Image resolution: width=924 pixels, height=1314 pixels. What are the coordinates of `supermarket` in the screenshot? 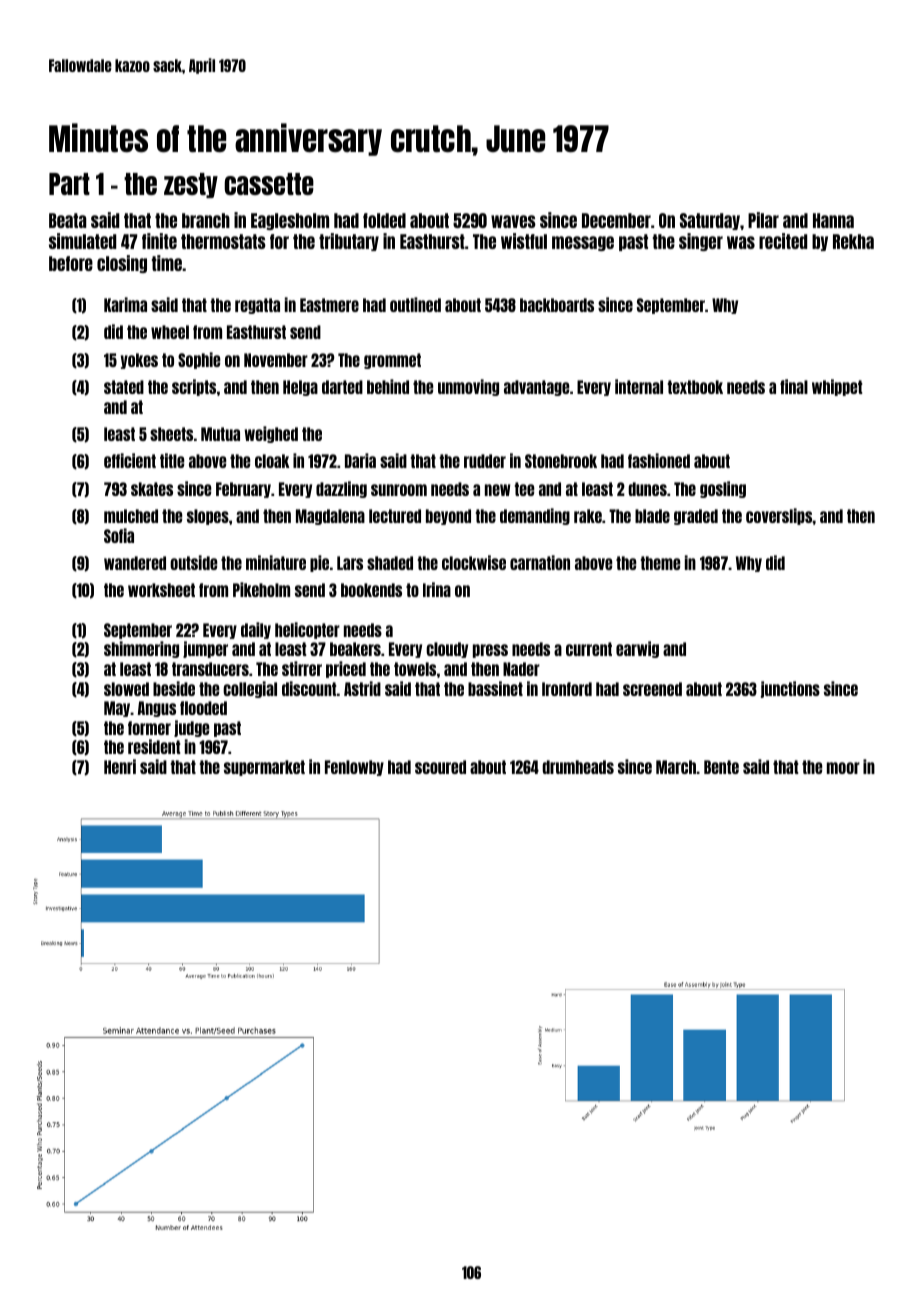 It's located at (264, 768).
